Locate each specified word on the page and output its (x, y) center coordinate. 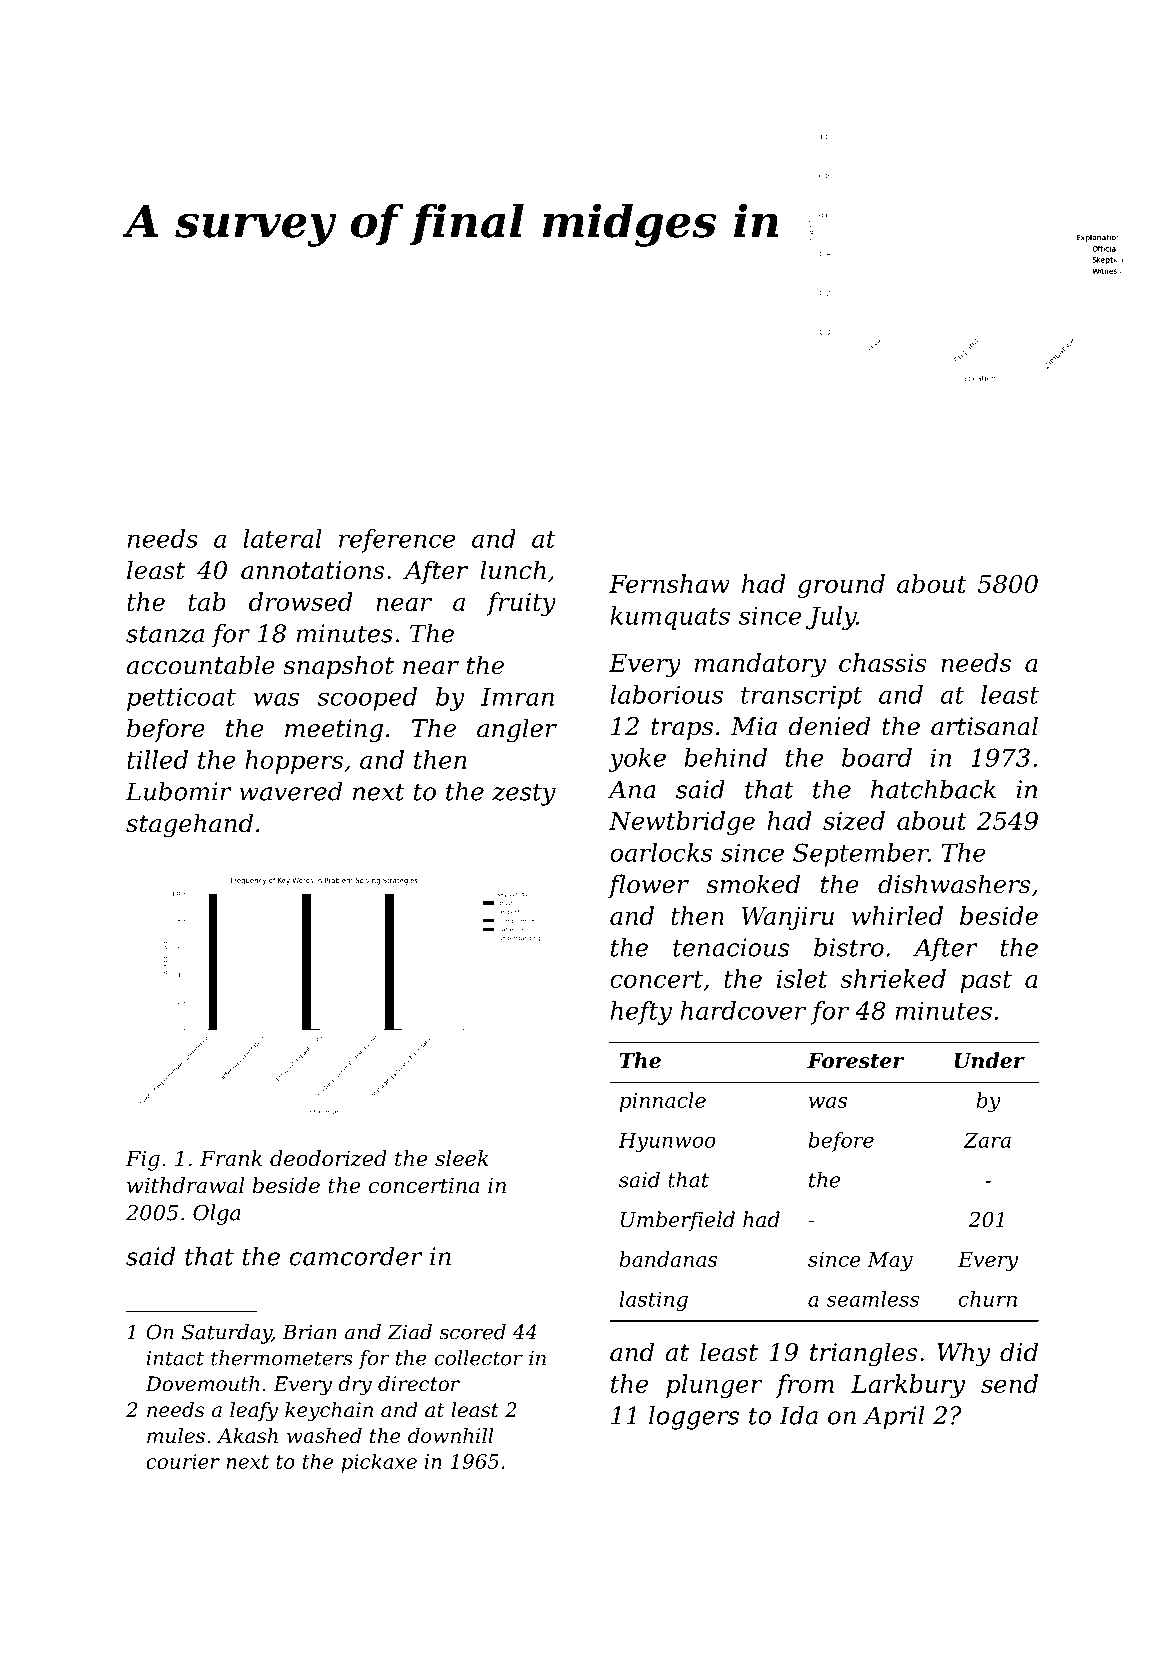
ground (841, 586)
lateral (282, 538)
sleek (462, 1158)
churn (987, 1299)
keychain (329, 1412)
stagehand (189, 825)
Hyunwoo (667, 1142)
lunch (513, 570)
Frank (231, 1158)
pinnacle (662, 1102)
